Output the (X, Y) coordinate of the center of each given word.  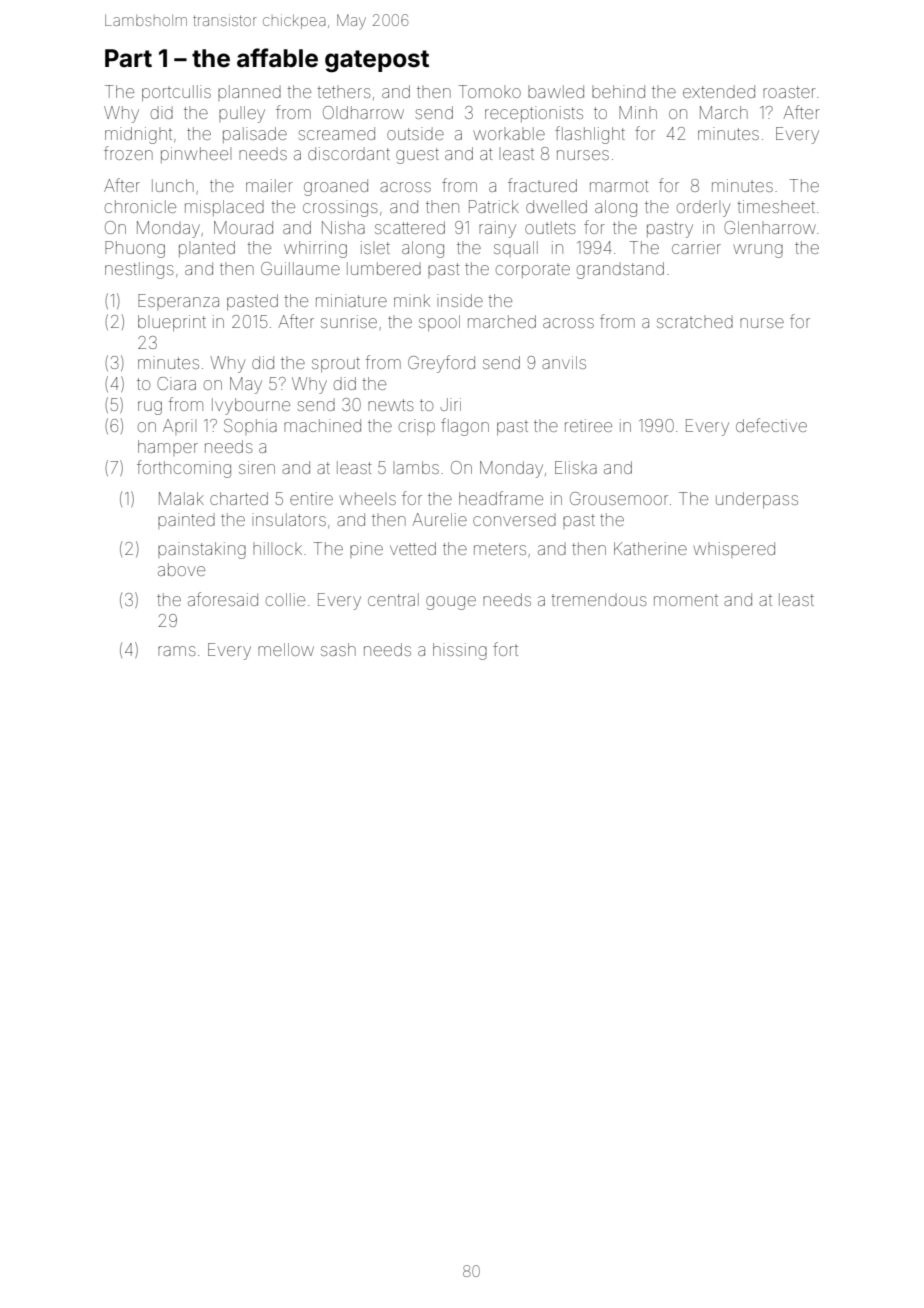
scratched (695, 321)
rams (177, 651)
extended (719, 91)
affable (277, 58)
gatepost (377, 61)
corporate (533, 270)
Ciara (176, 383)
